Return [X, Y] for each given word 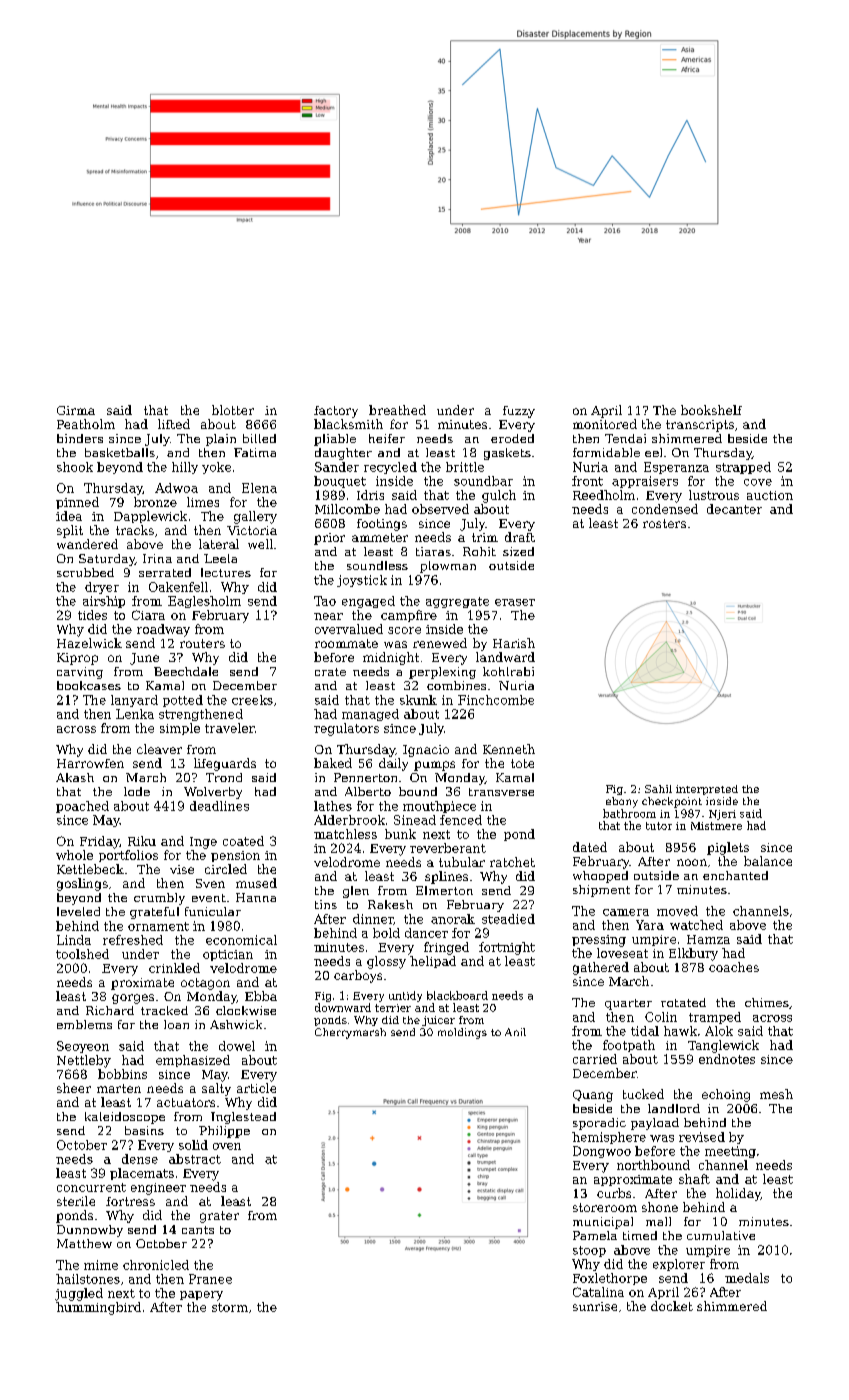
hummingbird [98, 1308]
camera [626, 912]
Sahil [658, 789]
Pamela [595, 1235]
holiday [738, 1194]
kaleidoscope [125, 1118]
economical [241, 940]
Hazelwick [89, 643]
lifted [174, 424]
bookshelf [711, 410]
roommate [346, 643]
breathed [397, 410]
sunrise [595, 1306]
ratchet [512, 862]
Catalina [598, 1292]
